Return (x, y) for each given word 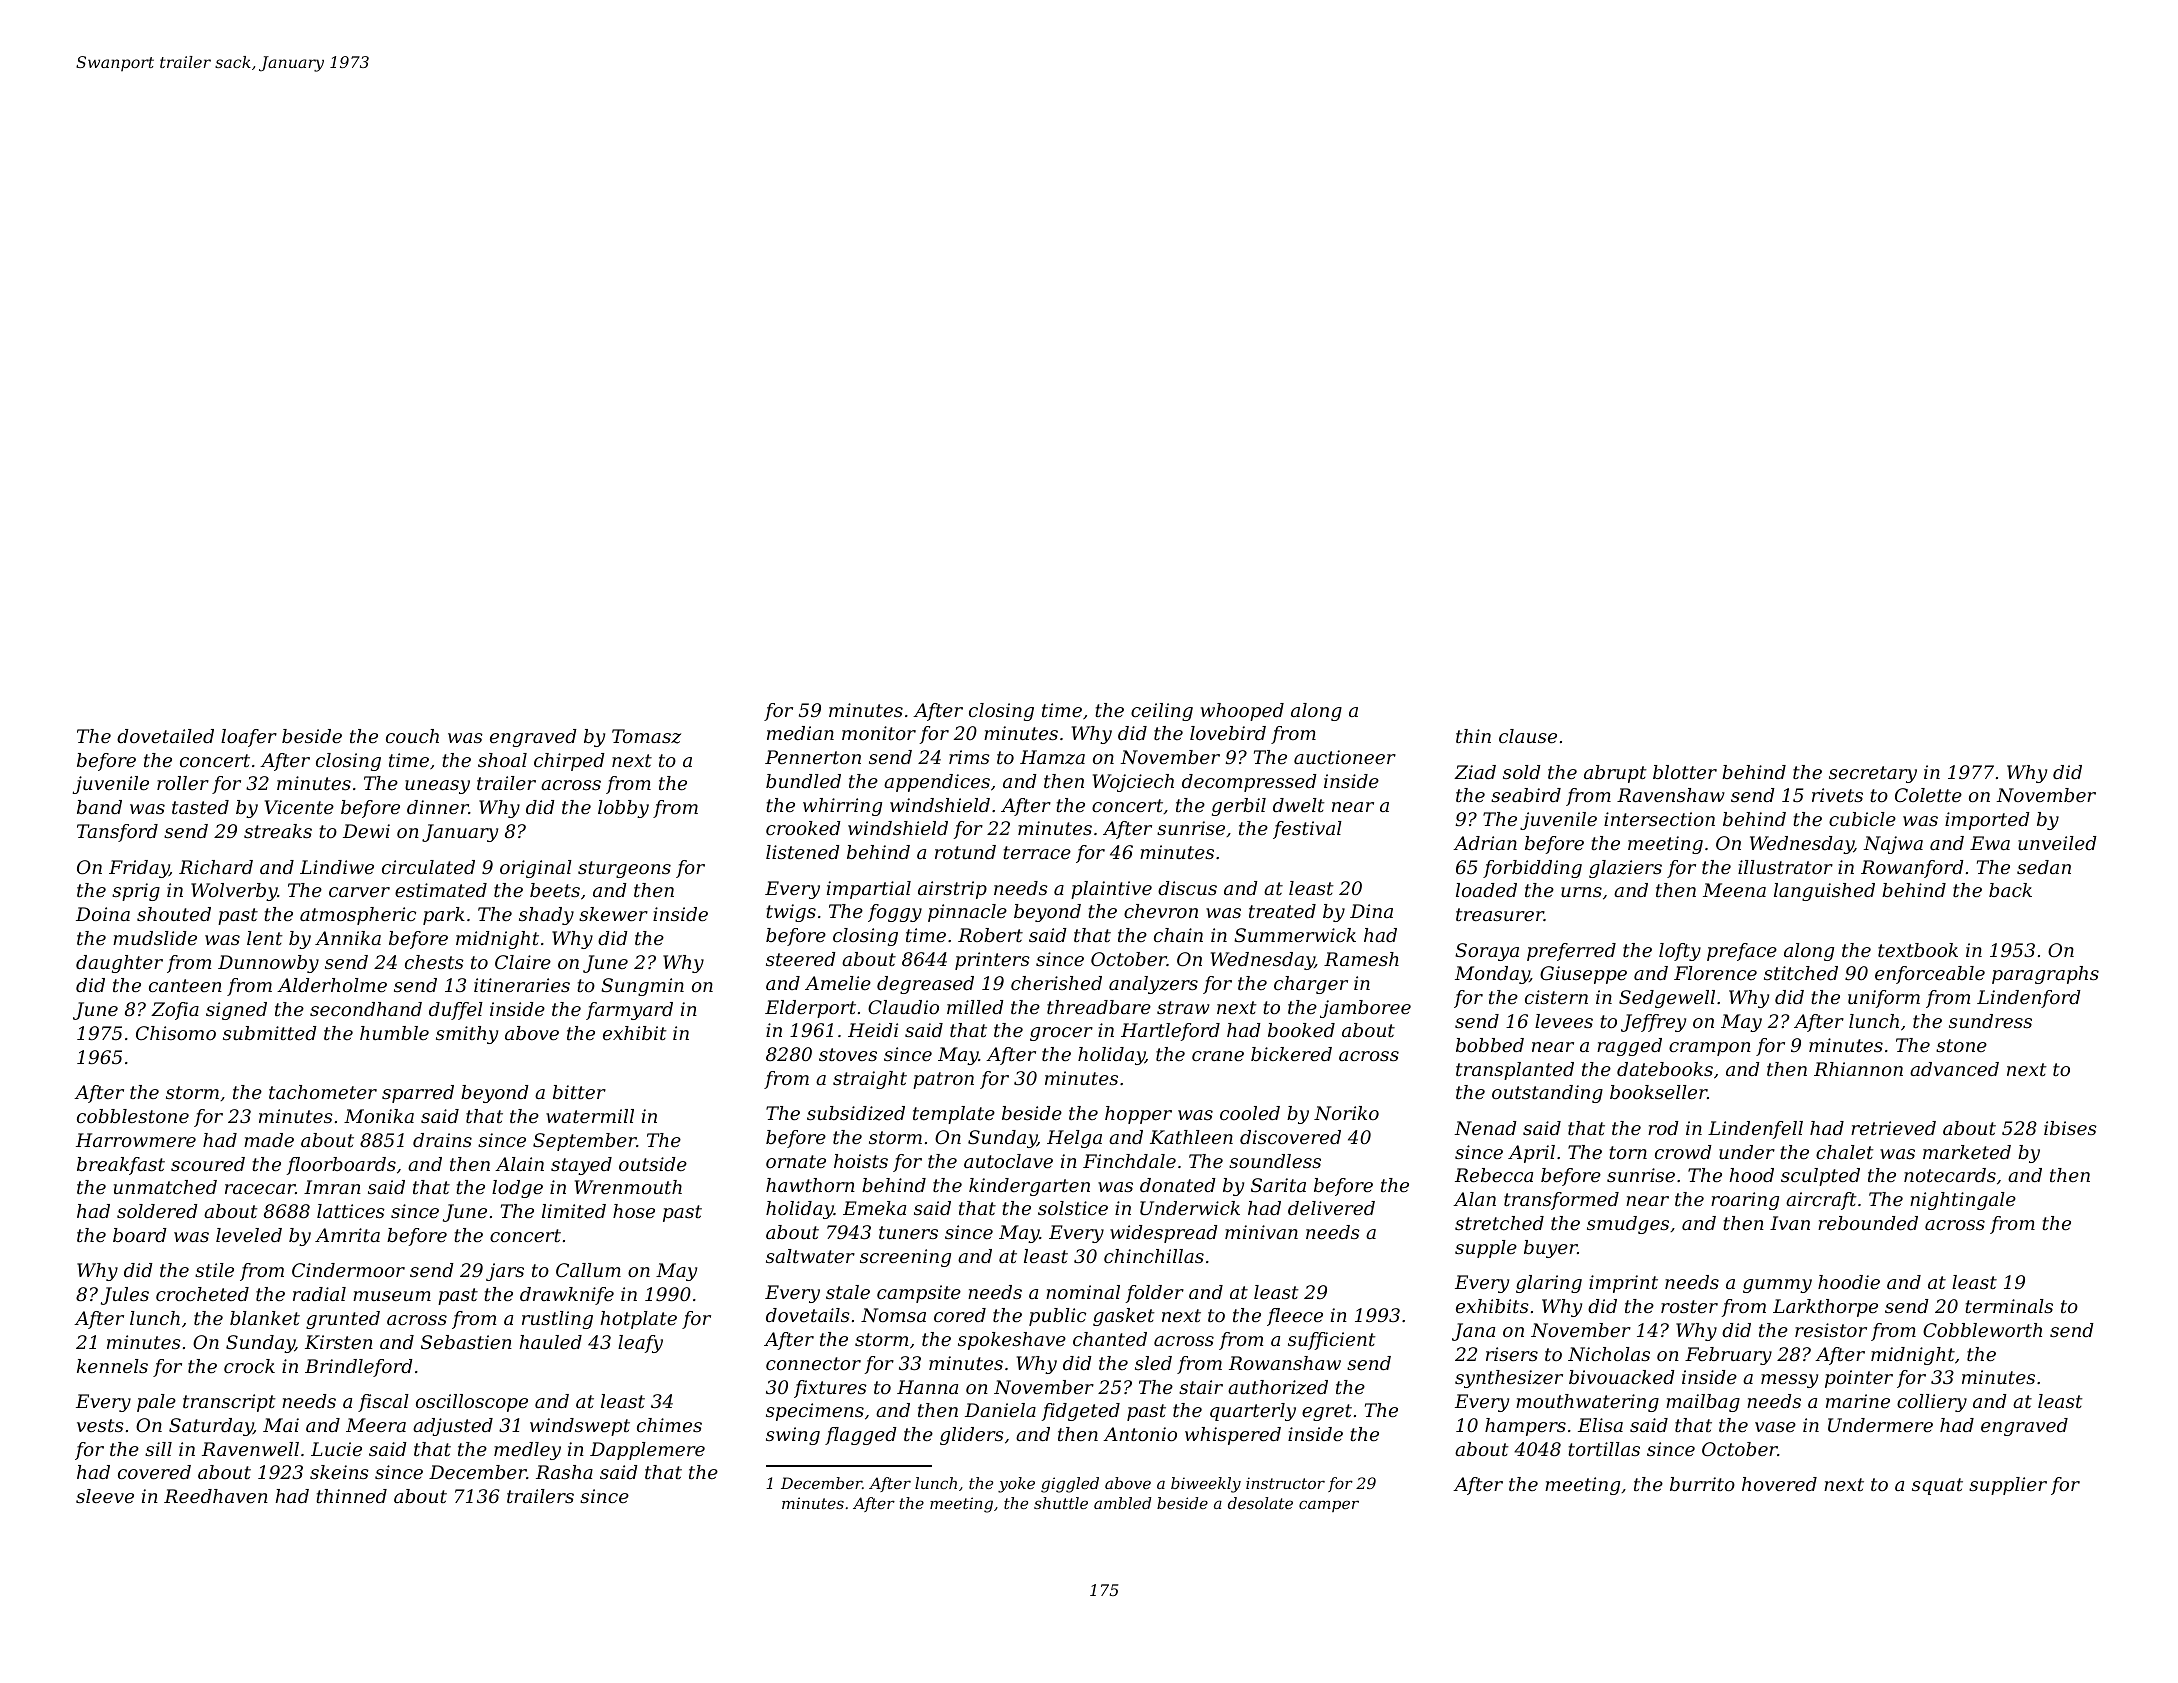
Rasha (564, 1472)
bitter (579, 1092)
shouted (174, 914)
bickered (1291, 1054)
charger (1311, 985)
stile (214, 1270)
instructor (1285, 1483)
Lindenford (2029, 999)
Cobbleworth (1982, 1330)
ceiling (1162, 712)
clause (1528, 736)
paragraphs (2045, 975)
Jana (1473, 1332)
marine (1858, 1401)
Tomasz (646, 736)
